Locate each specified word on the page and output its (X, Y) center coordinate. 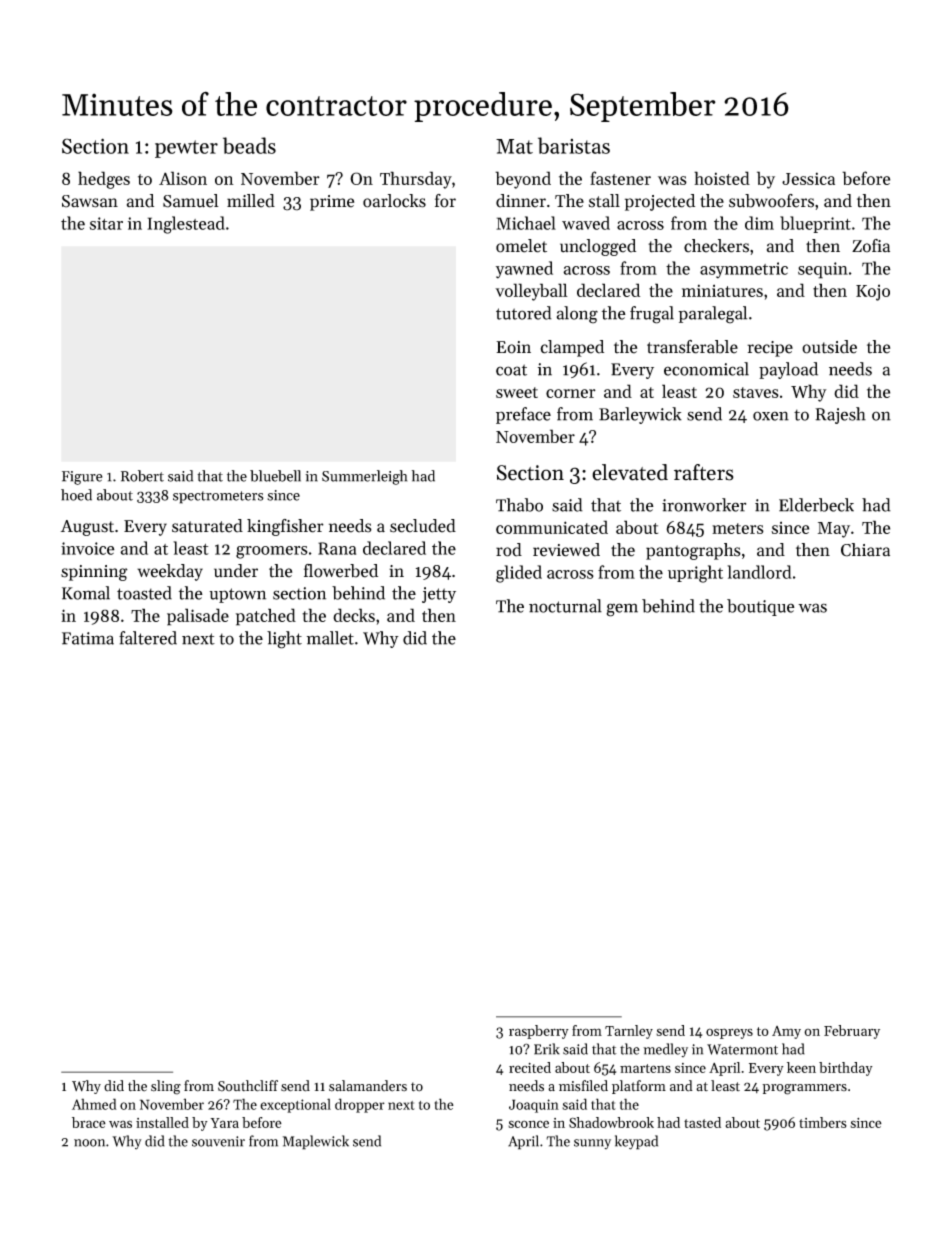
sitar (106, 223)
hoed (76, 495)
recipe (770, 349)
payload (788, 370)
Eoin (513, 347)
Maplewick (316, 1142)
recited (530, 1067)
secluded (423, 526)
